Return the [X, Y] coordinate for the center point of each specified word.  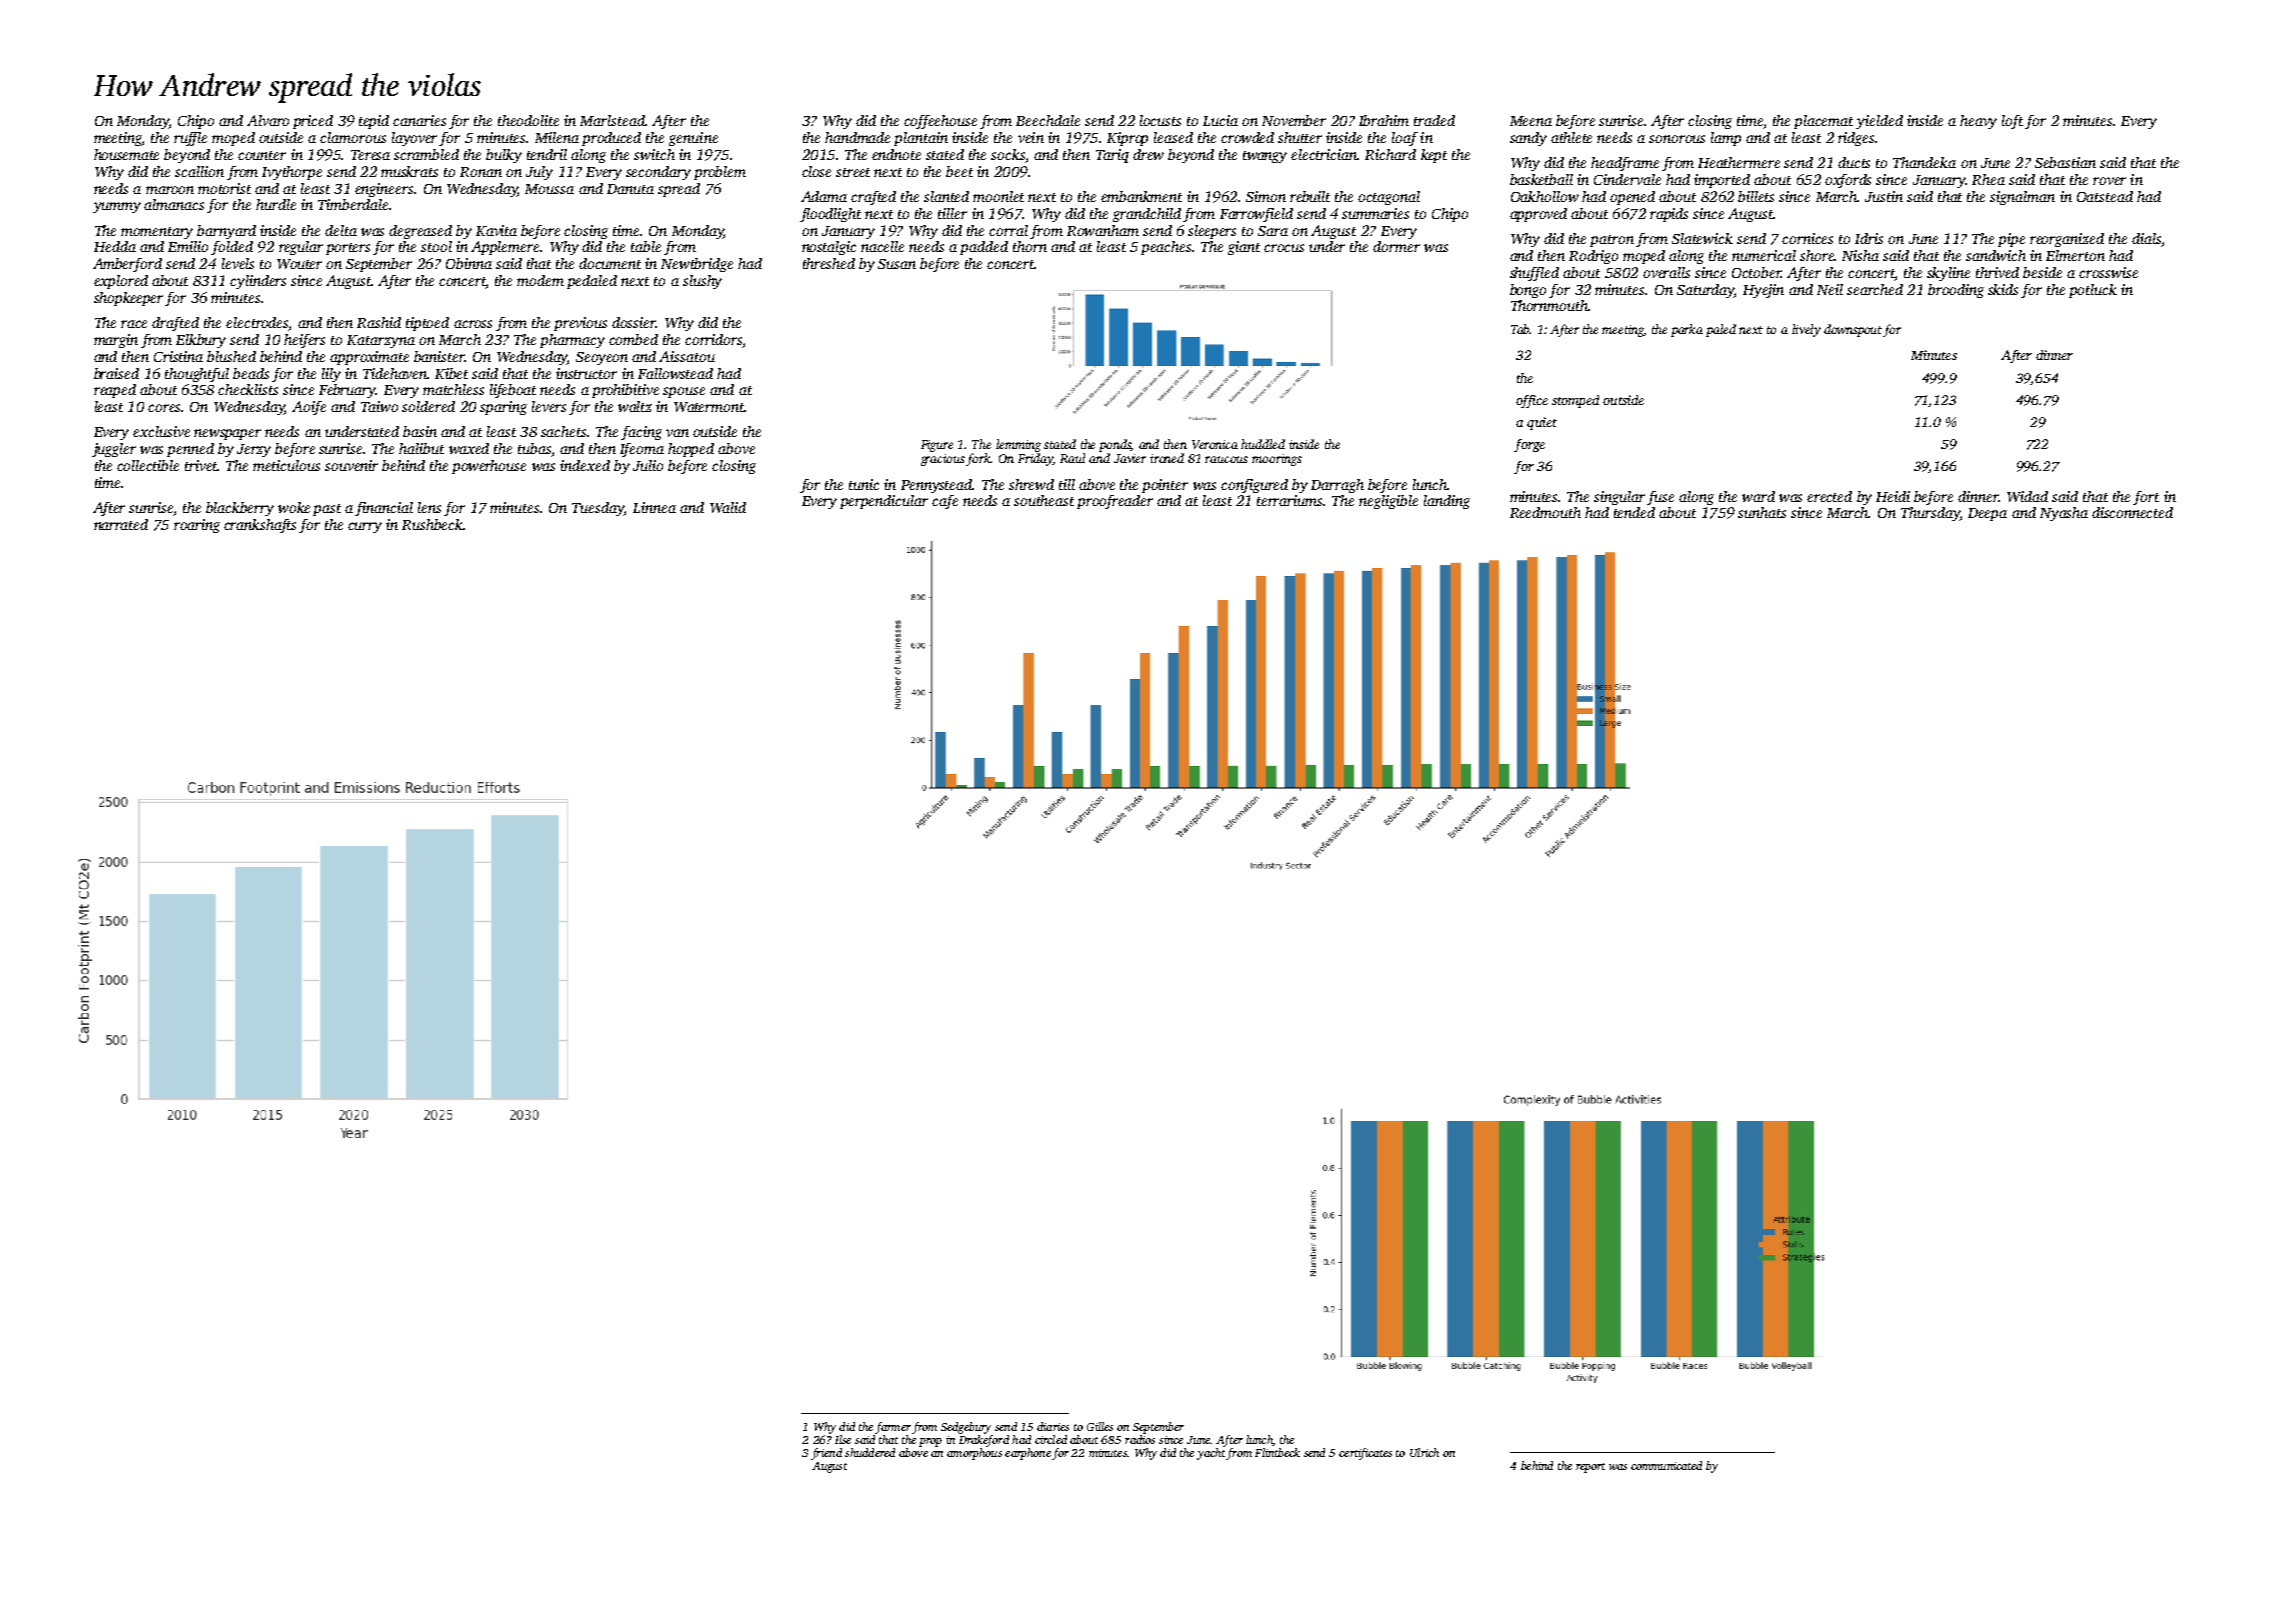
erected [1829, 496]
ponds [1115, 445]
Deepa [1987, 514]
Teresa [370, 155]
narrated [121, 524]
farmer [893, 1428]
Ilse [843, 1439]
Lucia [1220, 120]
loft [2012, 122]
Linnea [654, 507]
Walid [728, 507]
